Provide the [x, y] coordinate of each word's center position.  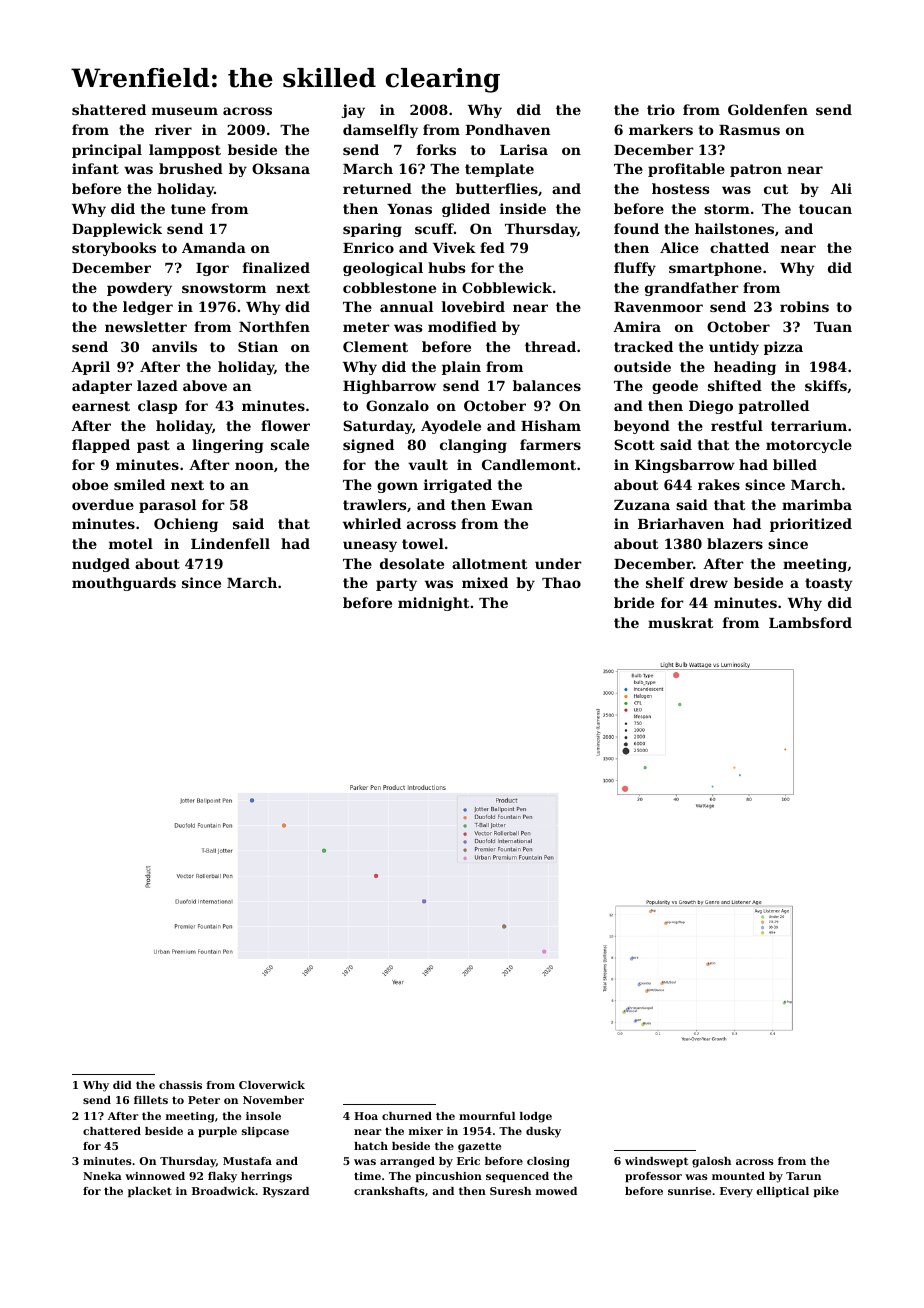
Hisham [551, 425]
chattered [112, 1131]
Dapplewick [117, 230]
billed [795, 464]
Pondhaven [508, 129]
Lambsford [810, 622]
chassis [180, 1085]
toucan [825, 209]
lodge [535, 1117]
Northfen [274, 326]
